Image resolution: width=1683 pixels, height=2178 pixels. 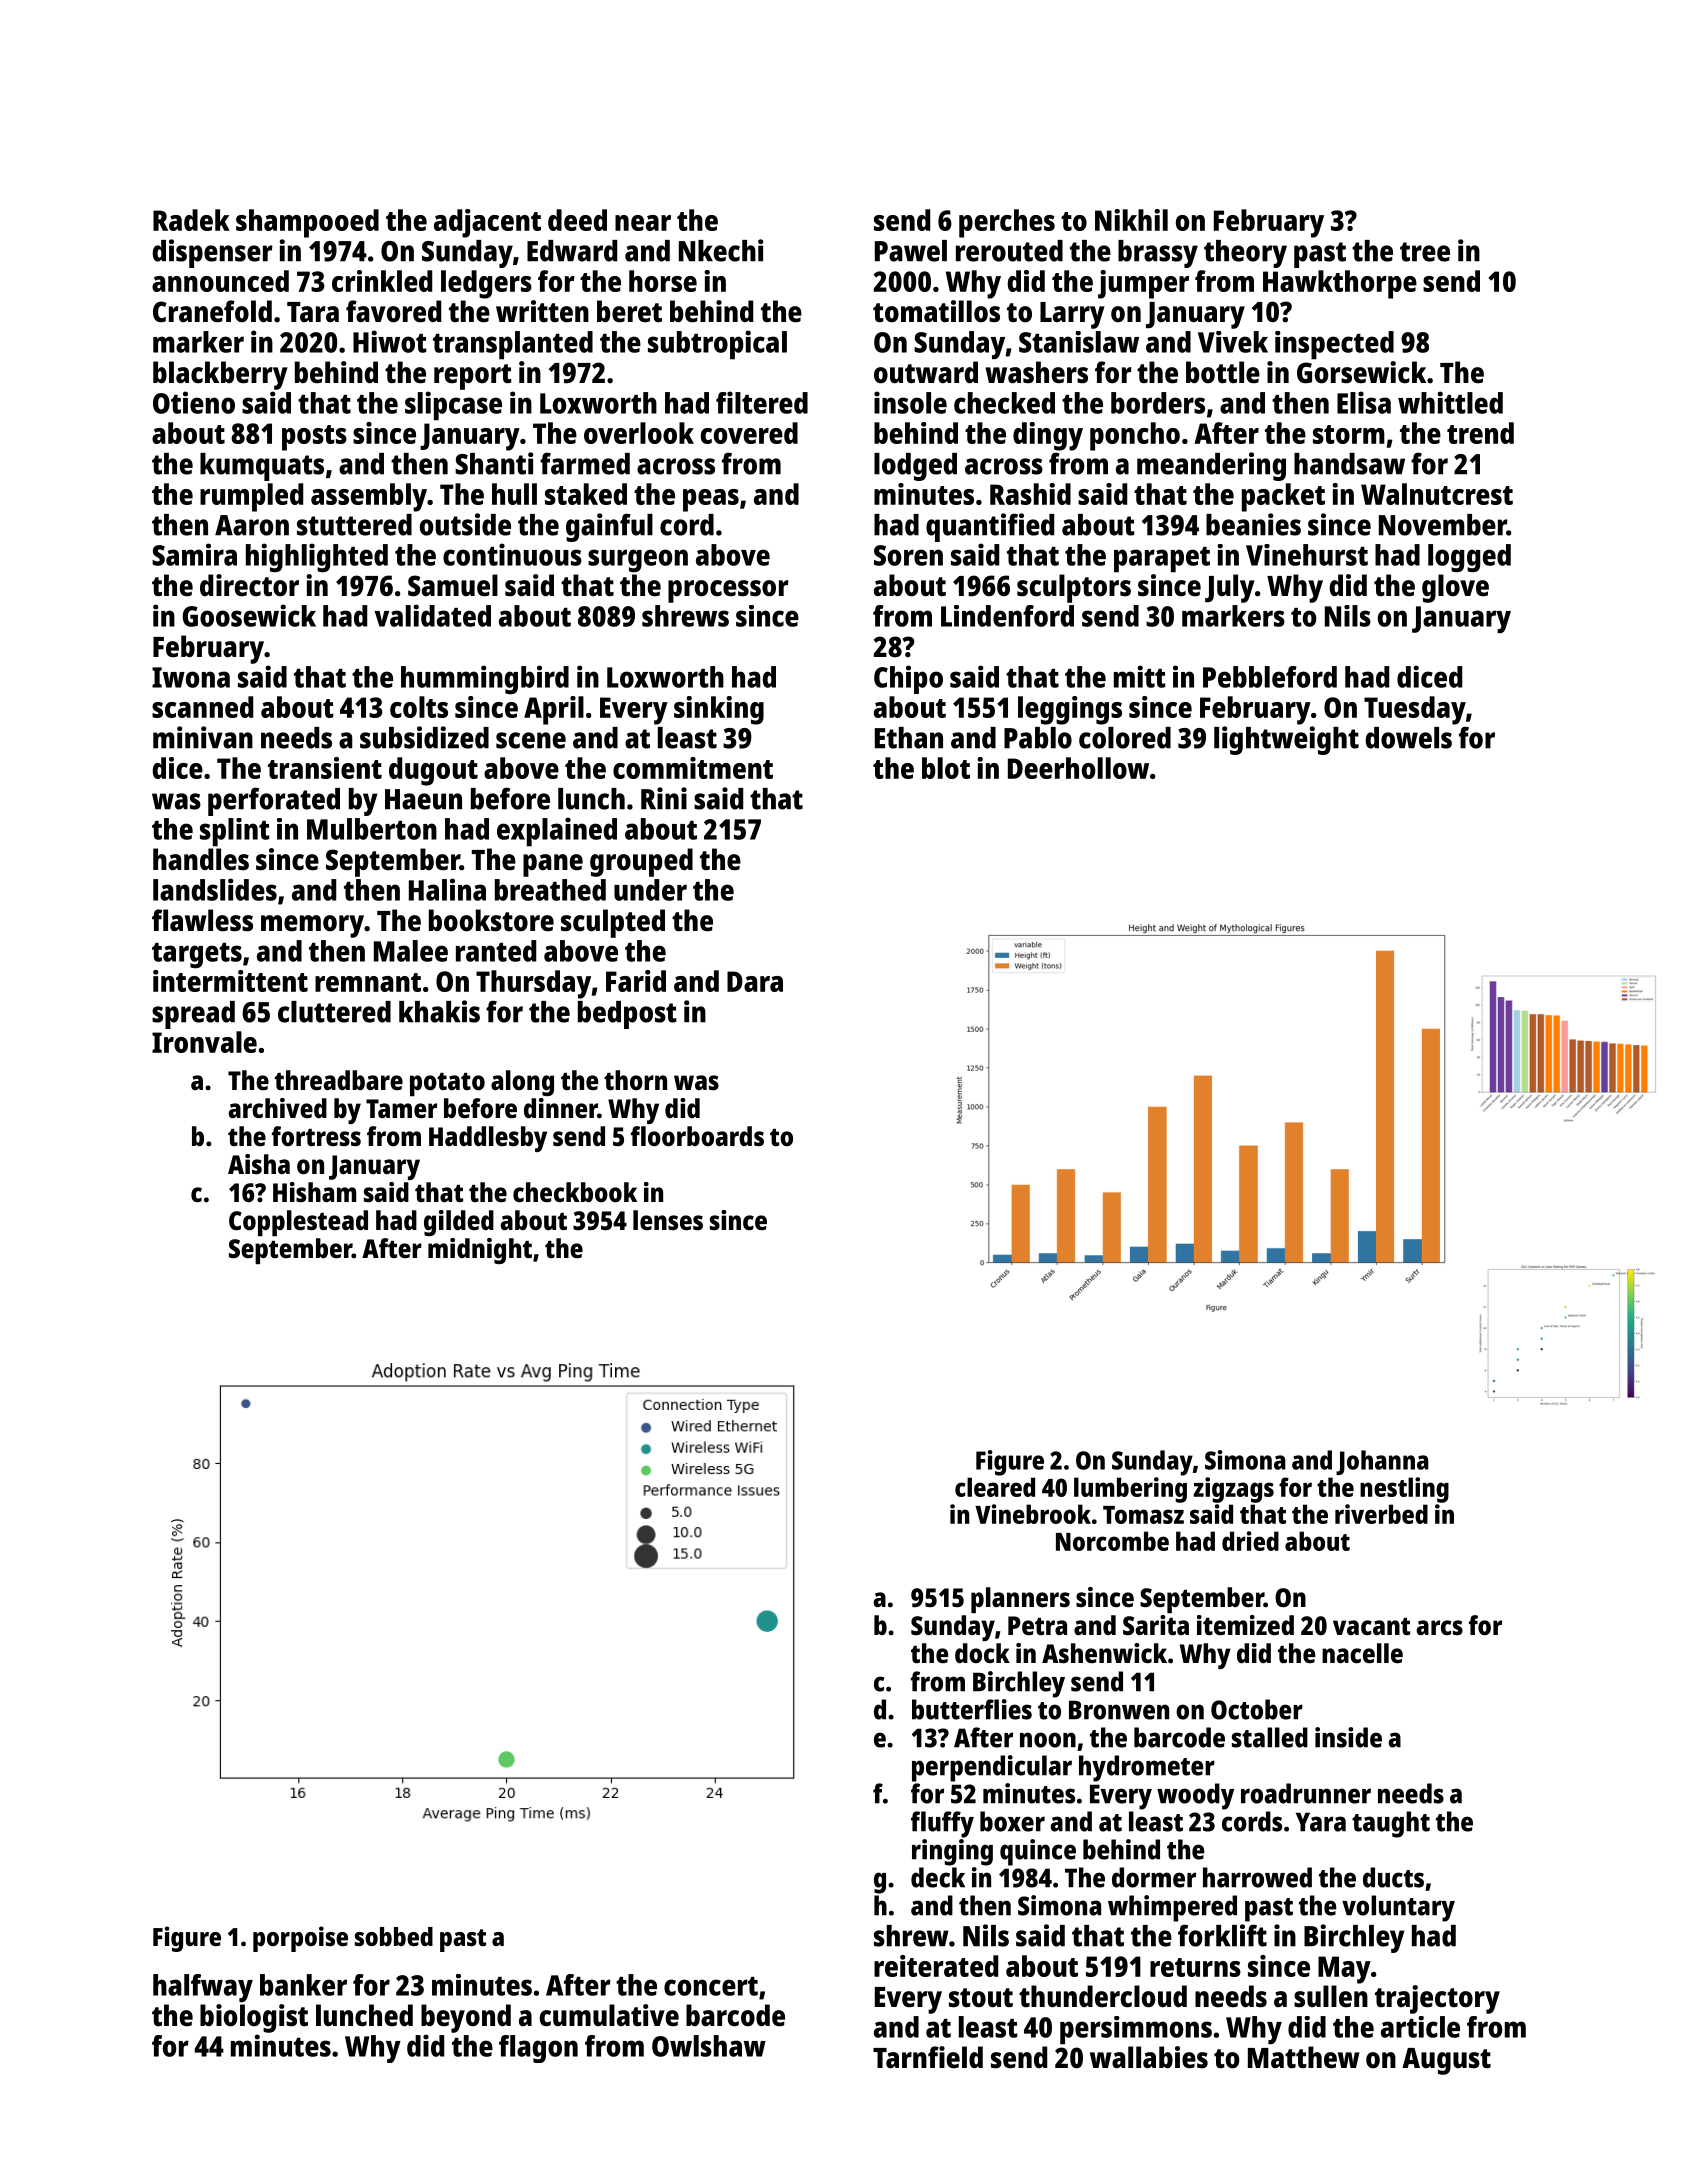 I want to click on announced, so click(x=220, y=281).
